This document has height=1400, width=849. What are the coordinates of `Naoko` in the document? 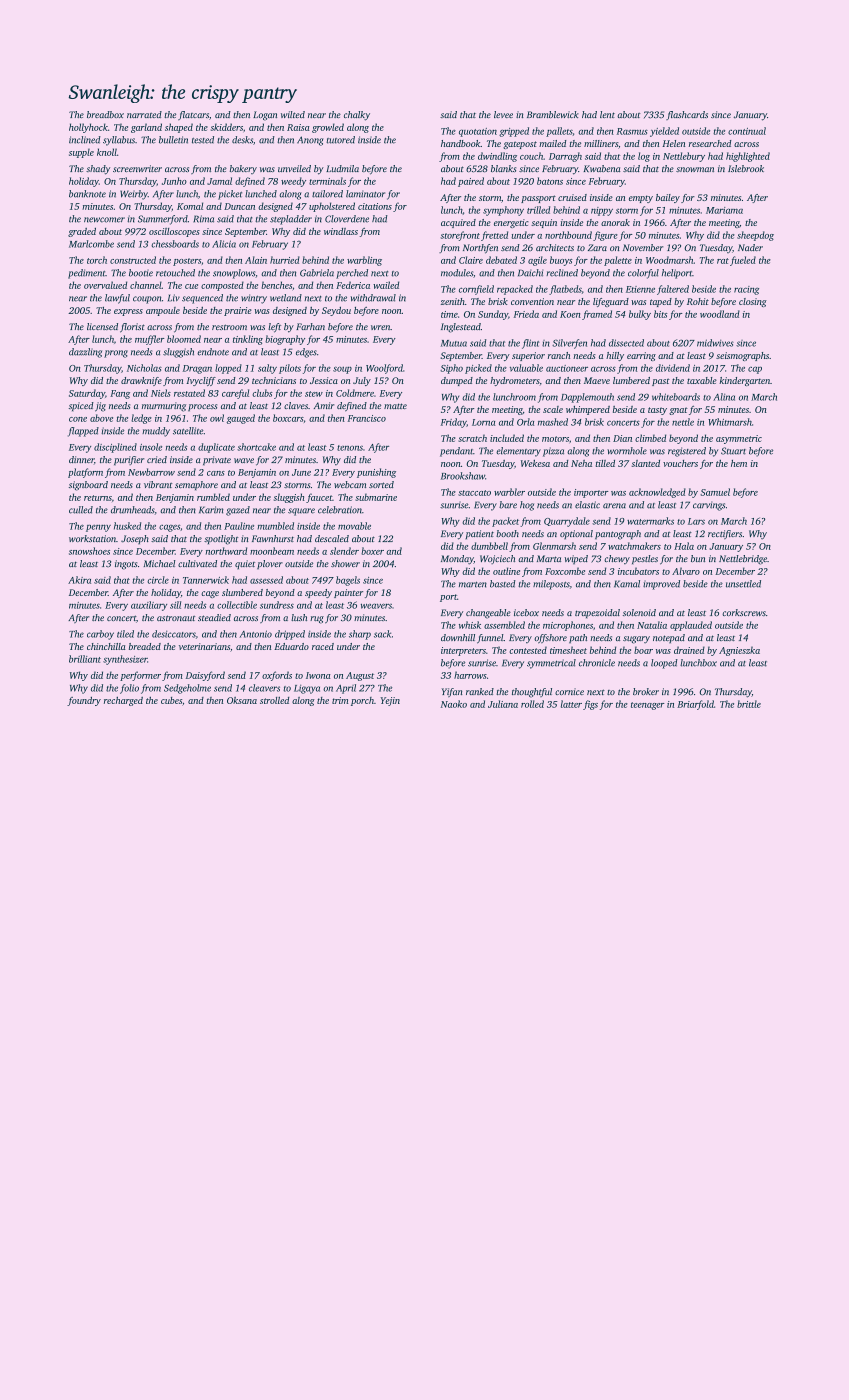 It's located at (454, 704).
